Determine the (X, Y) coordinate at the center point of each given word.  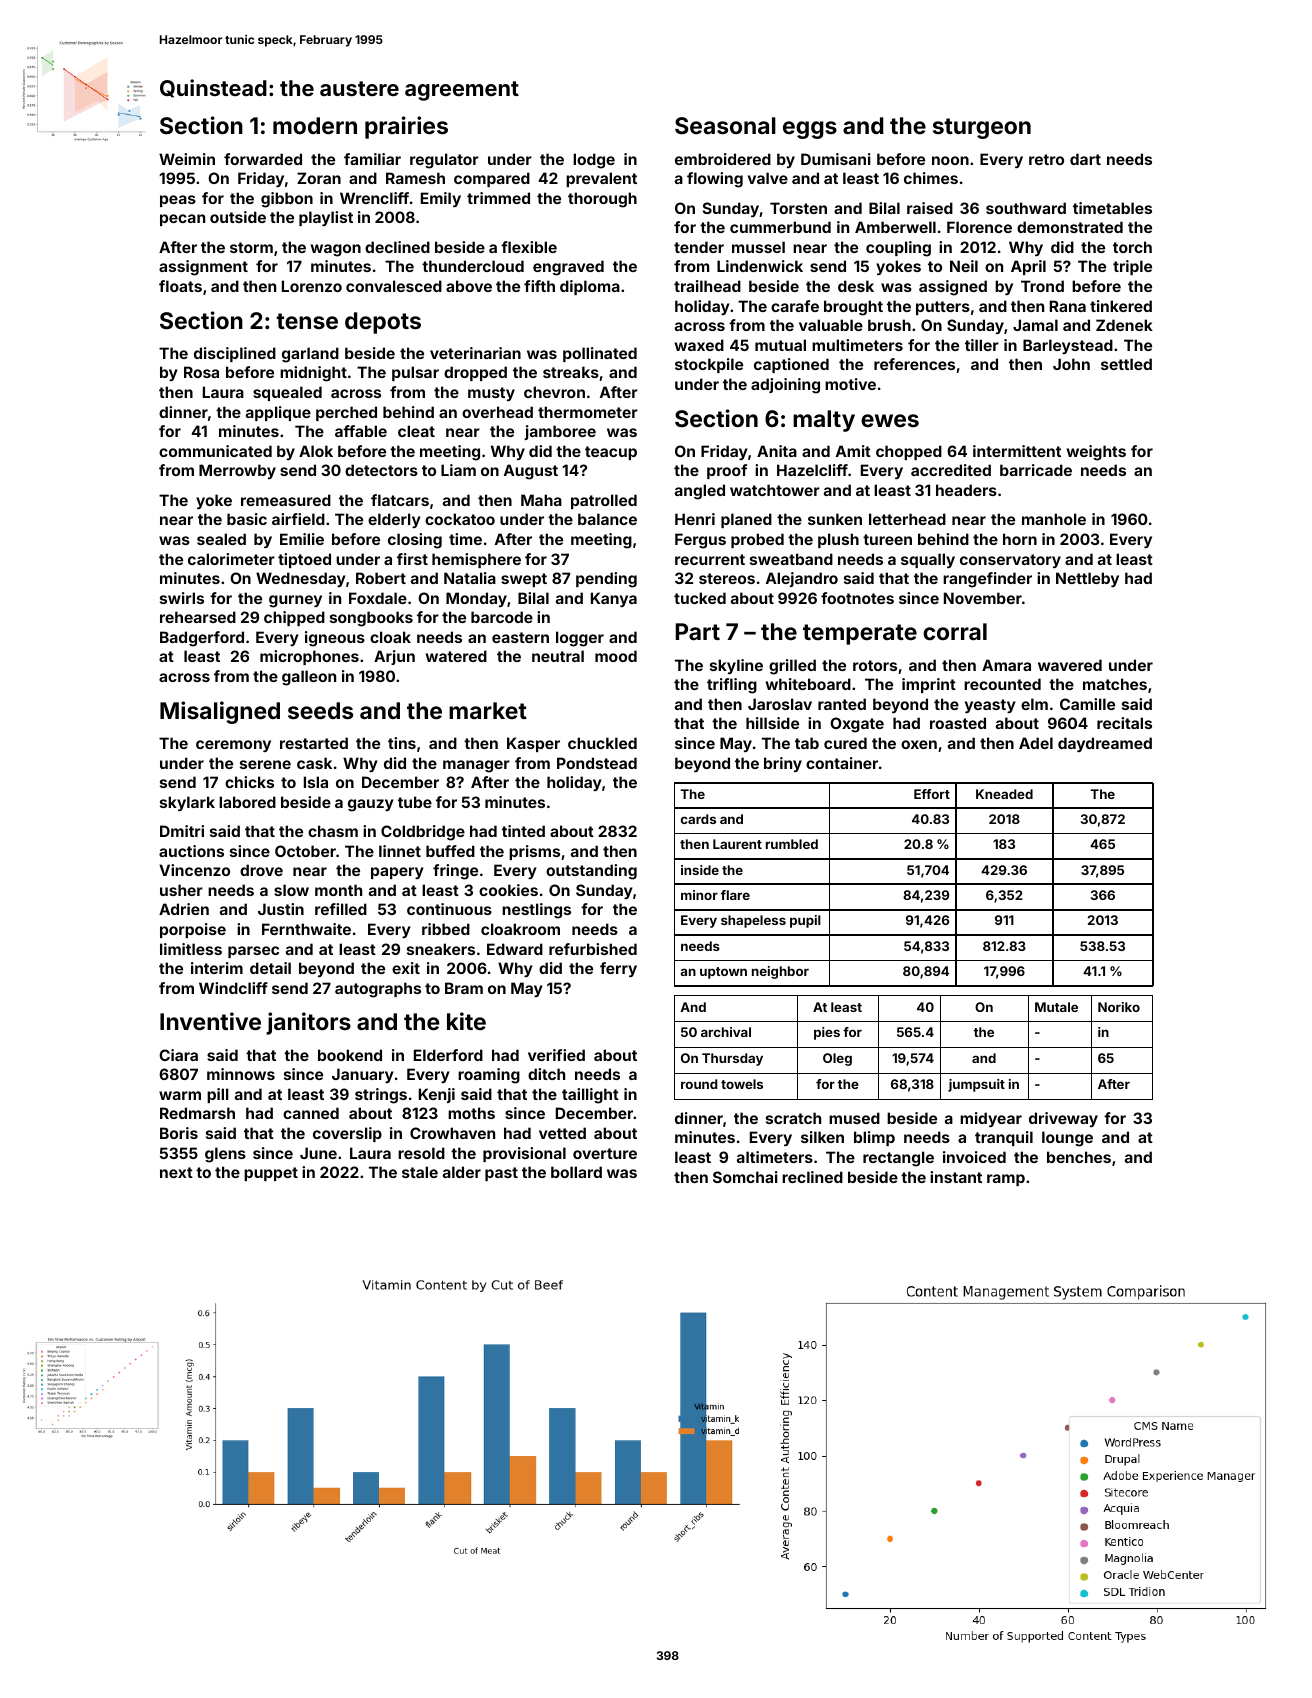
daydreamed (1105, 744)
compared (492, 179)
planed (746, 520)
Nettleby (1087, 579)
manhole (1054, 519)
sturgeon (982, 128)
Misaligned (220, 712)
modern (315, 125)
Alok (316, 451)
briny (783, 764)
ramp (1006, 1180)
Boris (179, 1133)
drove (261, 870)
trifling (732, 686)
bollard (576, 1172)
